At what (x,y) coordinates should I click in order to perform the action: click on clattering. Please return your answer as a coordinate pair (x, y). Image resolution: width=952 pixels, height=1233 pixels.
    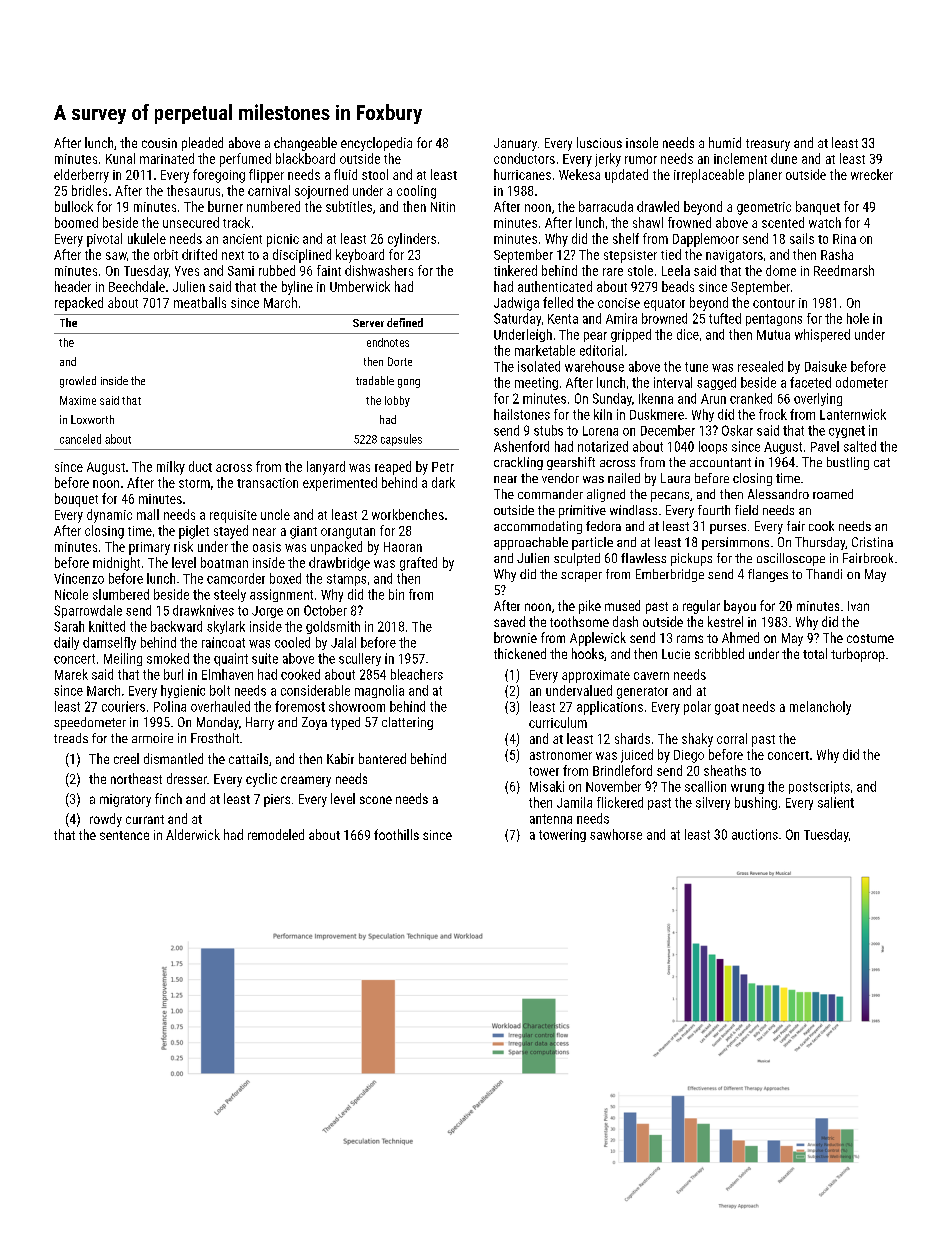
    Looking at the image, I should click on (407, 723).
